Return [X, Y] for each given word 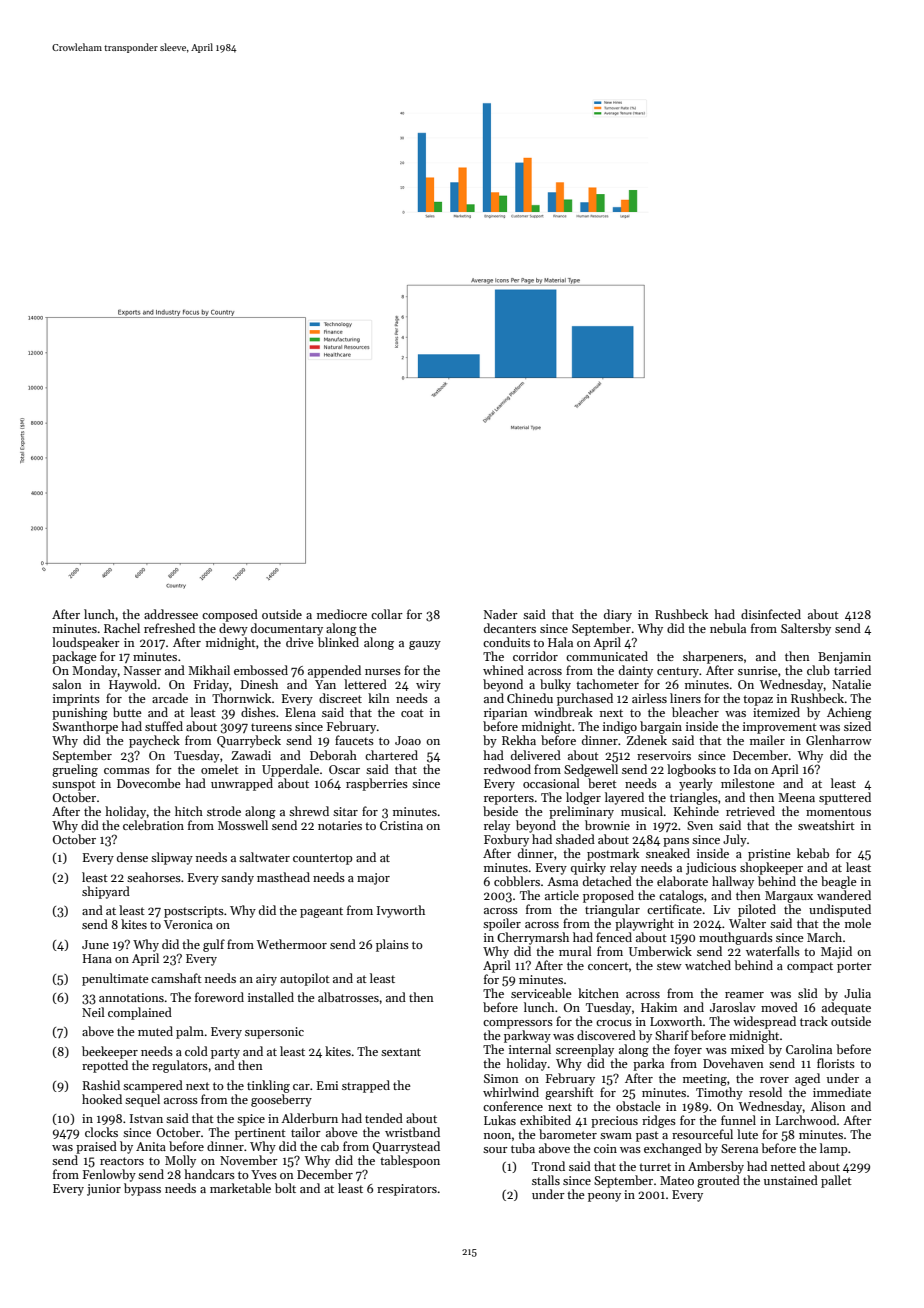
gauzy [425, 645]
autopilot [305, 979]
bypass [142, 1189]
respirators [407, 1190]
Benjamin [844, 658]
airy [266, 980]
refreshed [169, 628]
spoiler [502, 924]
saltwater [264, 857]
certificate [674, 909]
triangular [612, 910]
